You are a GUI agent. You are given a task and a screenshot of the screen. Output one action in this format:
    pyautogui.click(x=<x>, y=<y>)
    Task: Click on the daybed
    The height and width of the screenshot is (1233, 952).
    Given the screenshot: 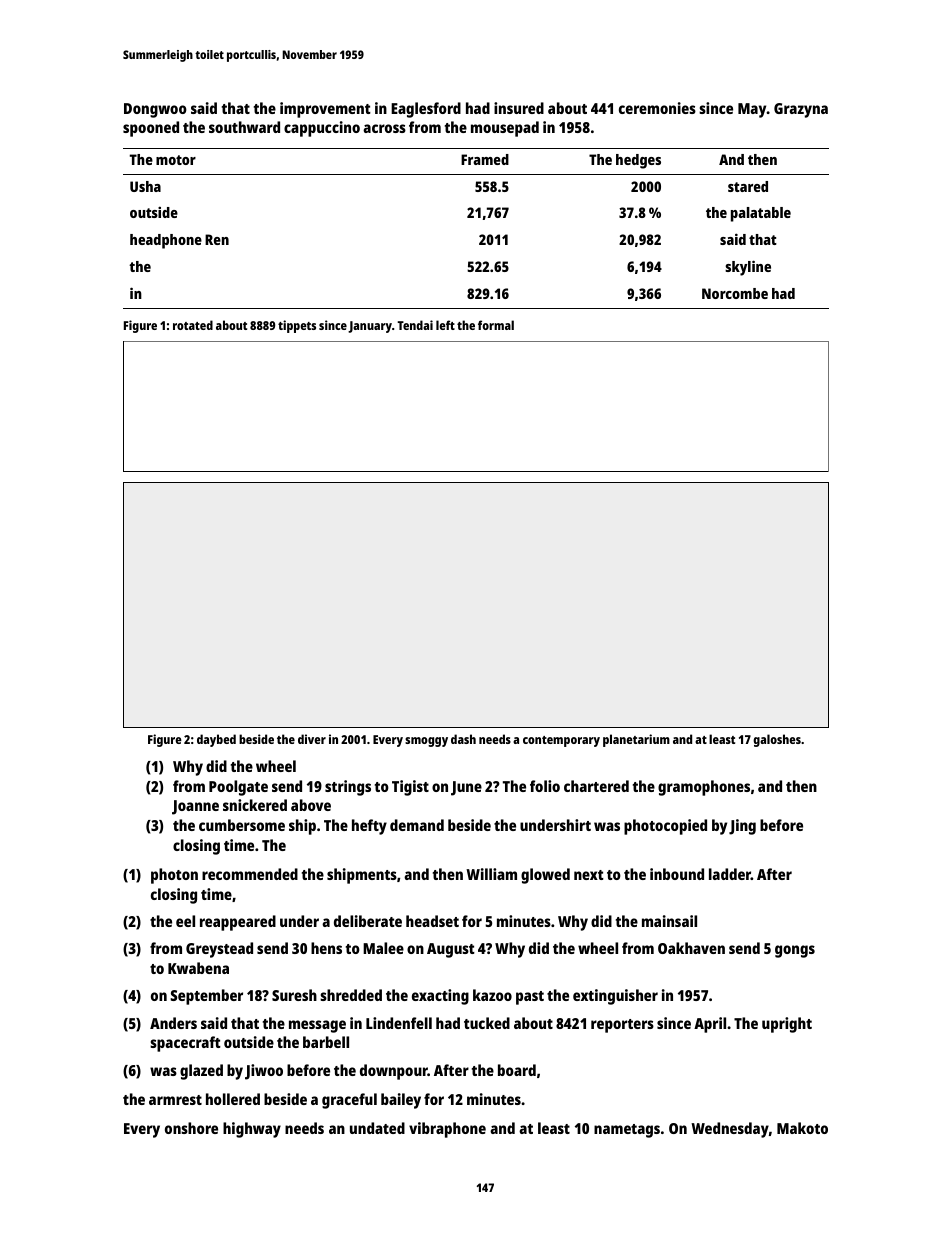 What is the action you would take?
    pyautogui.click(x=216, y=740)
